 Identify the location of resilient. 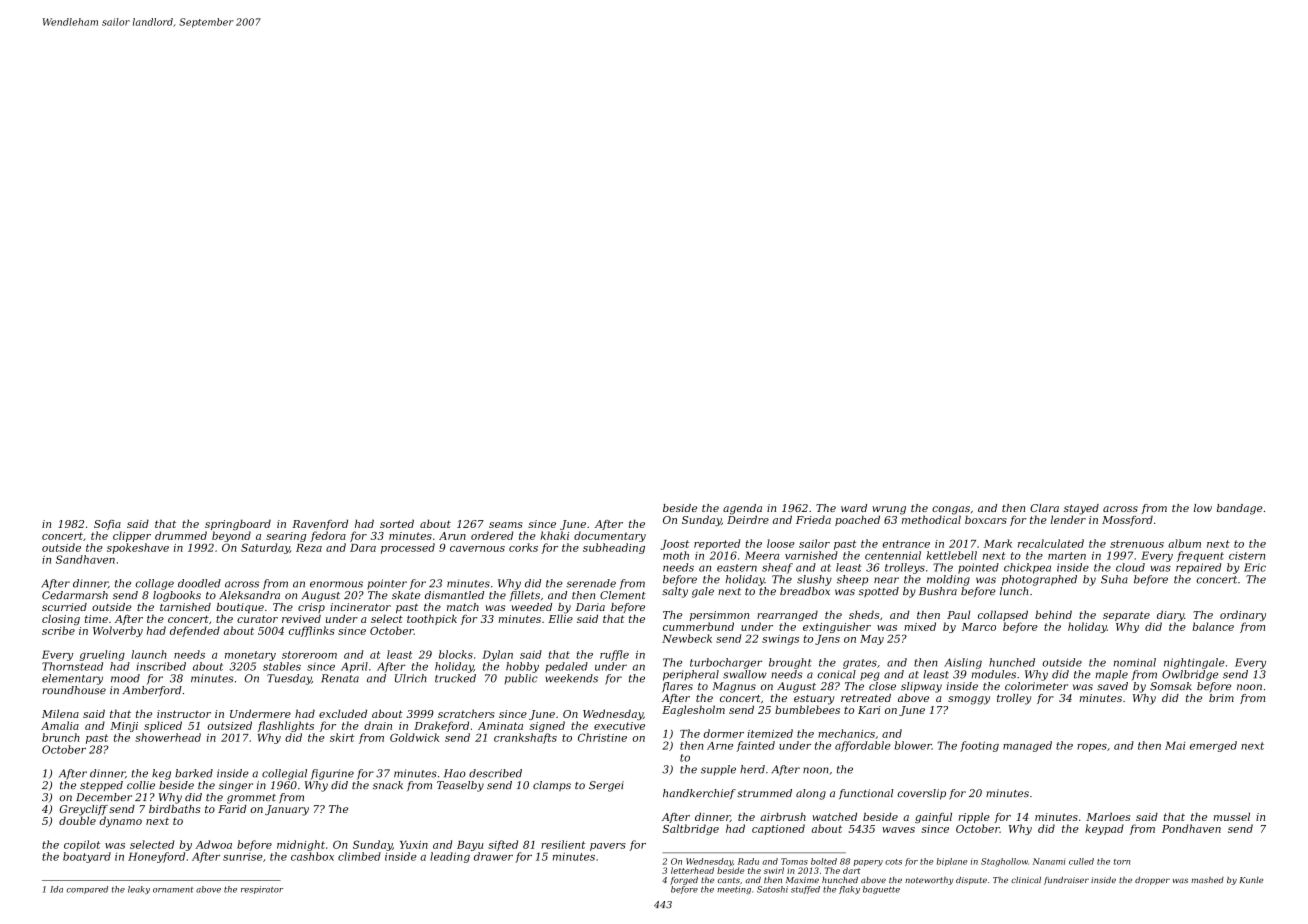
(563, 844).
